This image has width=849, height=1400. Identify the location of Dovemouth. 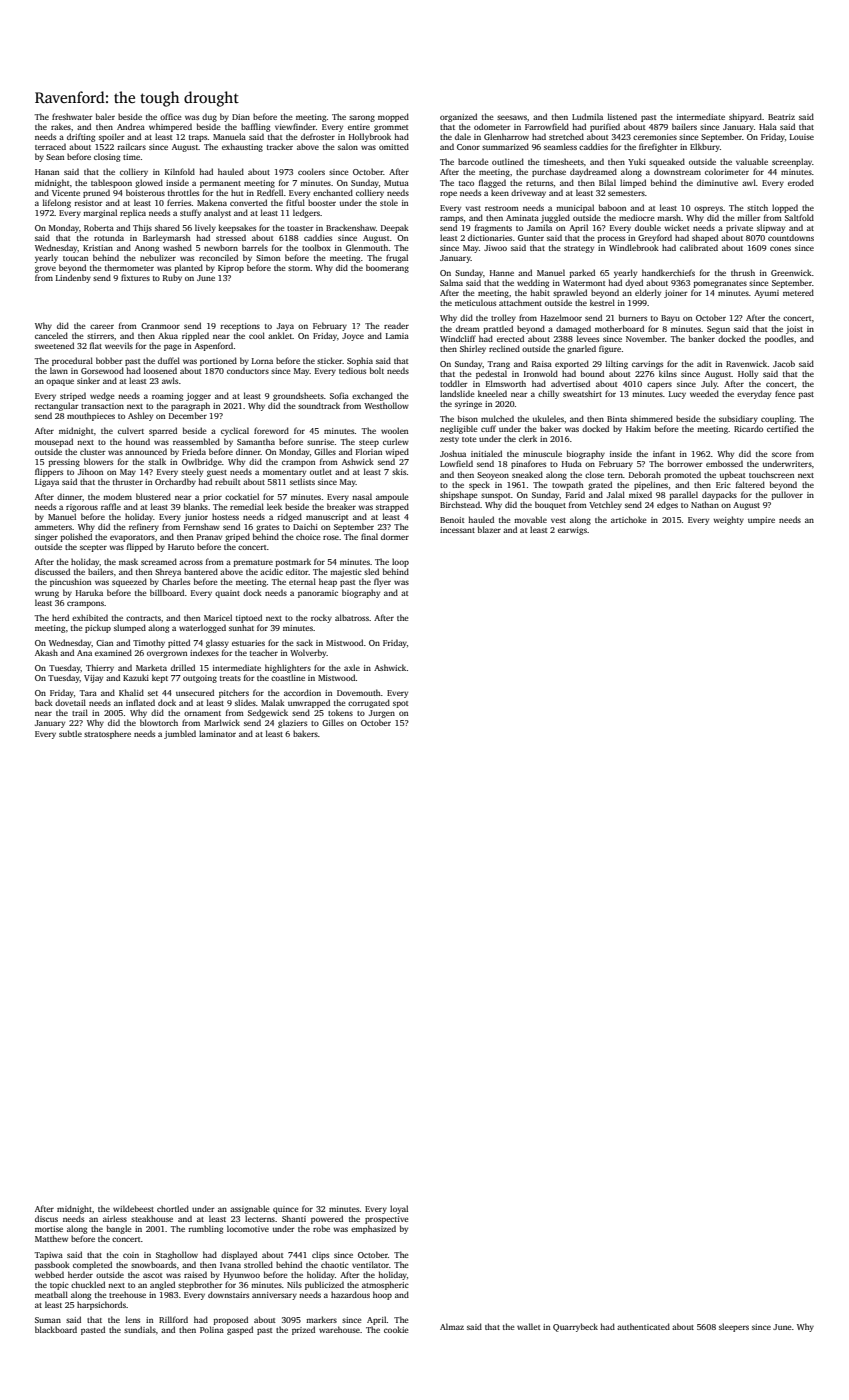
(359, 692).
